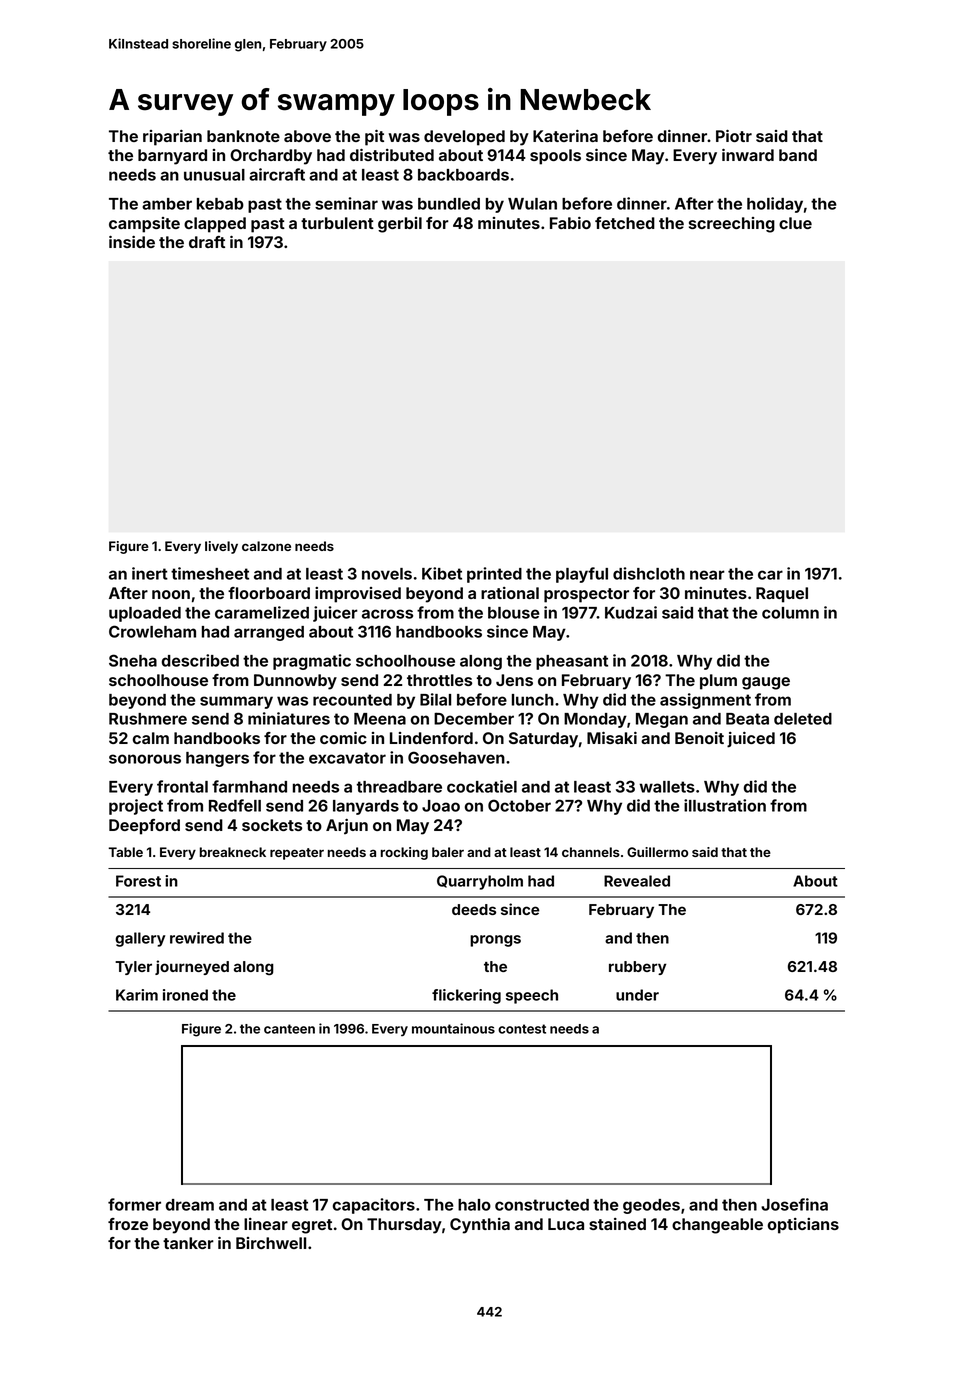 The image size is (953, 1380). What do you see at coordinates (352, 700) in the screenshot?
I see `recounted` at bounding box center [352, 700].
